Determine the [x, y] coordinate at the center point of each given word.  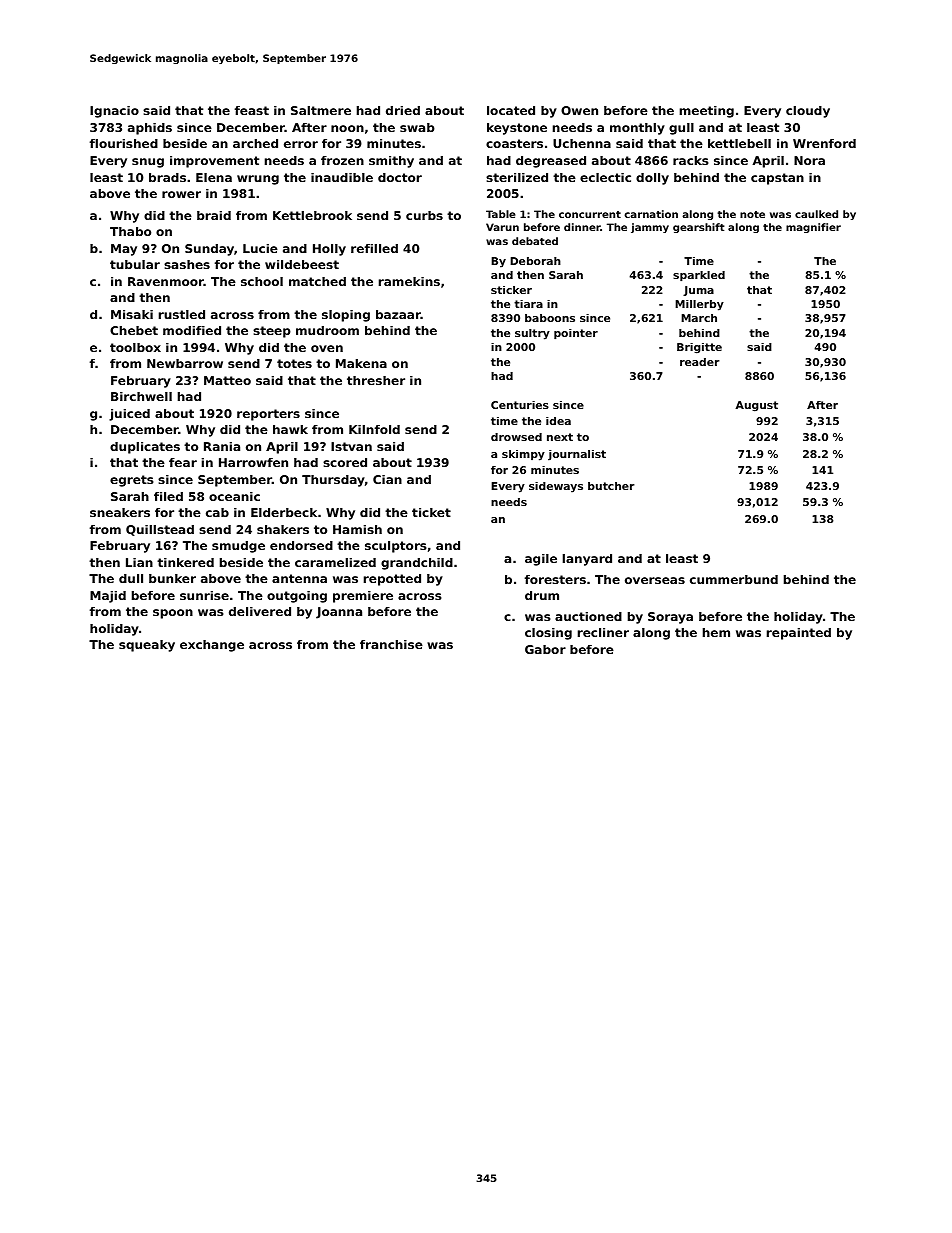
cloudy [808, 112]
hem [716, 632]
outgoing [297, 597]
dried [403, 110]
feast [252, 110]
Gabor [545, 649]
